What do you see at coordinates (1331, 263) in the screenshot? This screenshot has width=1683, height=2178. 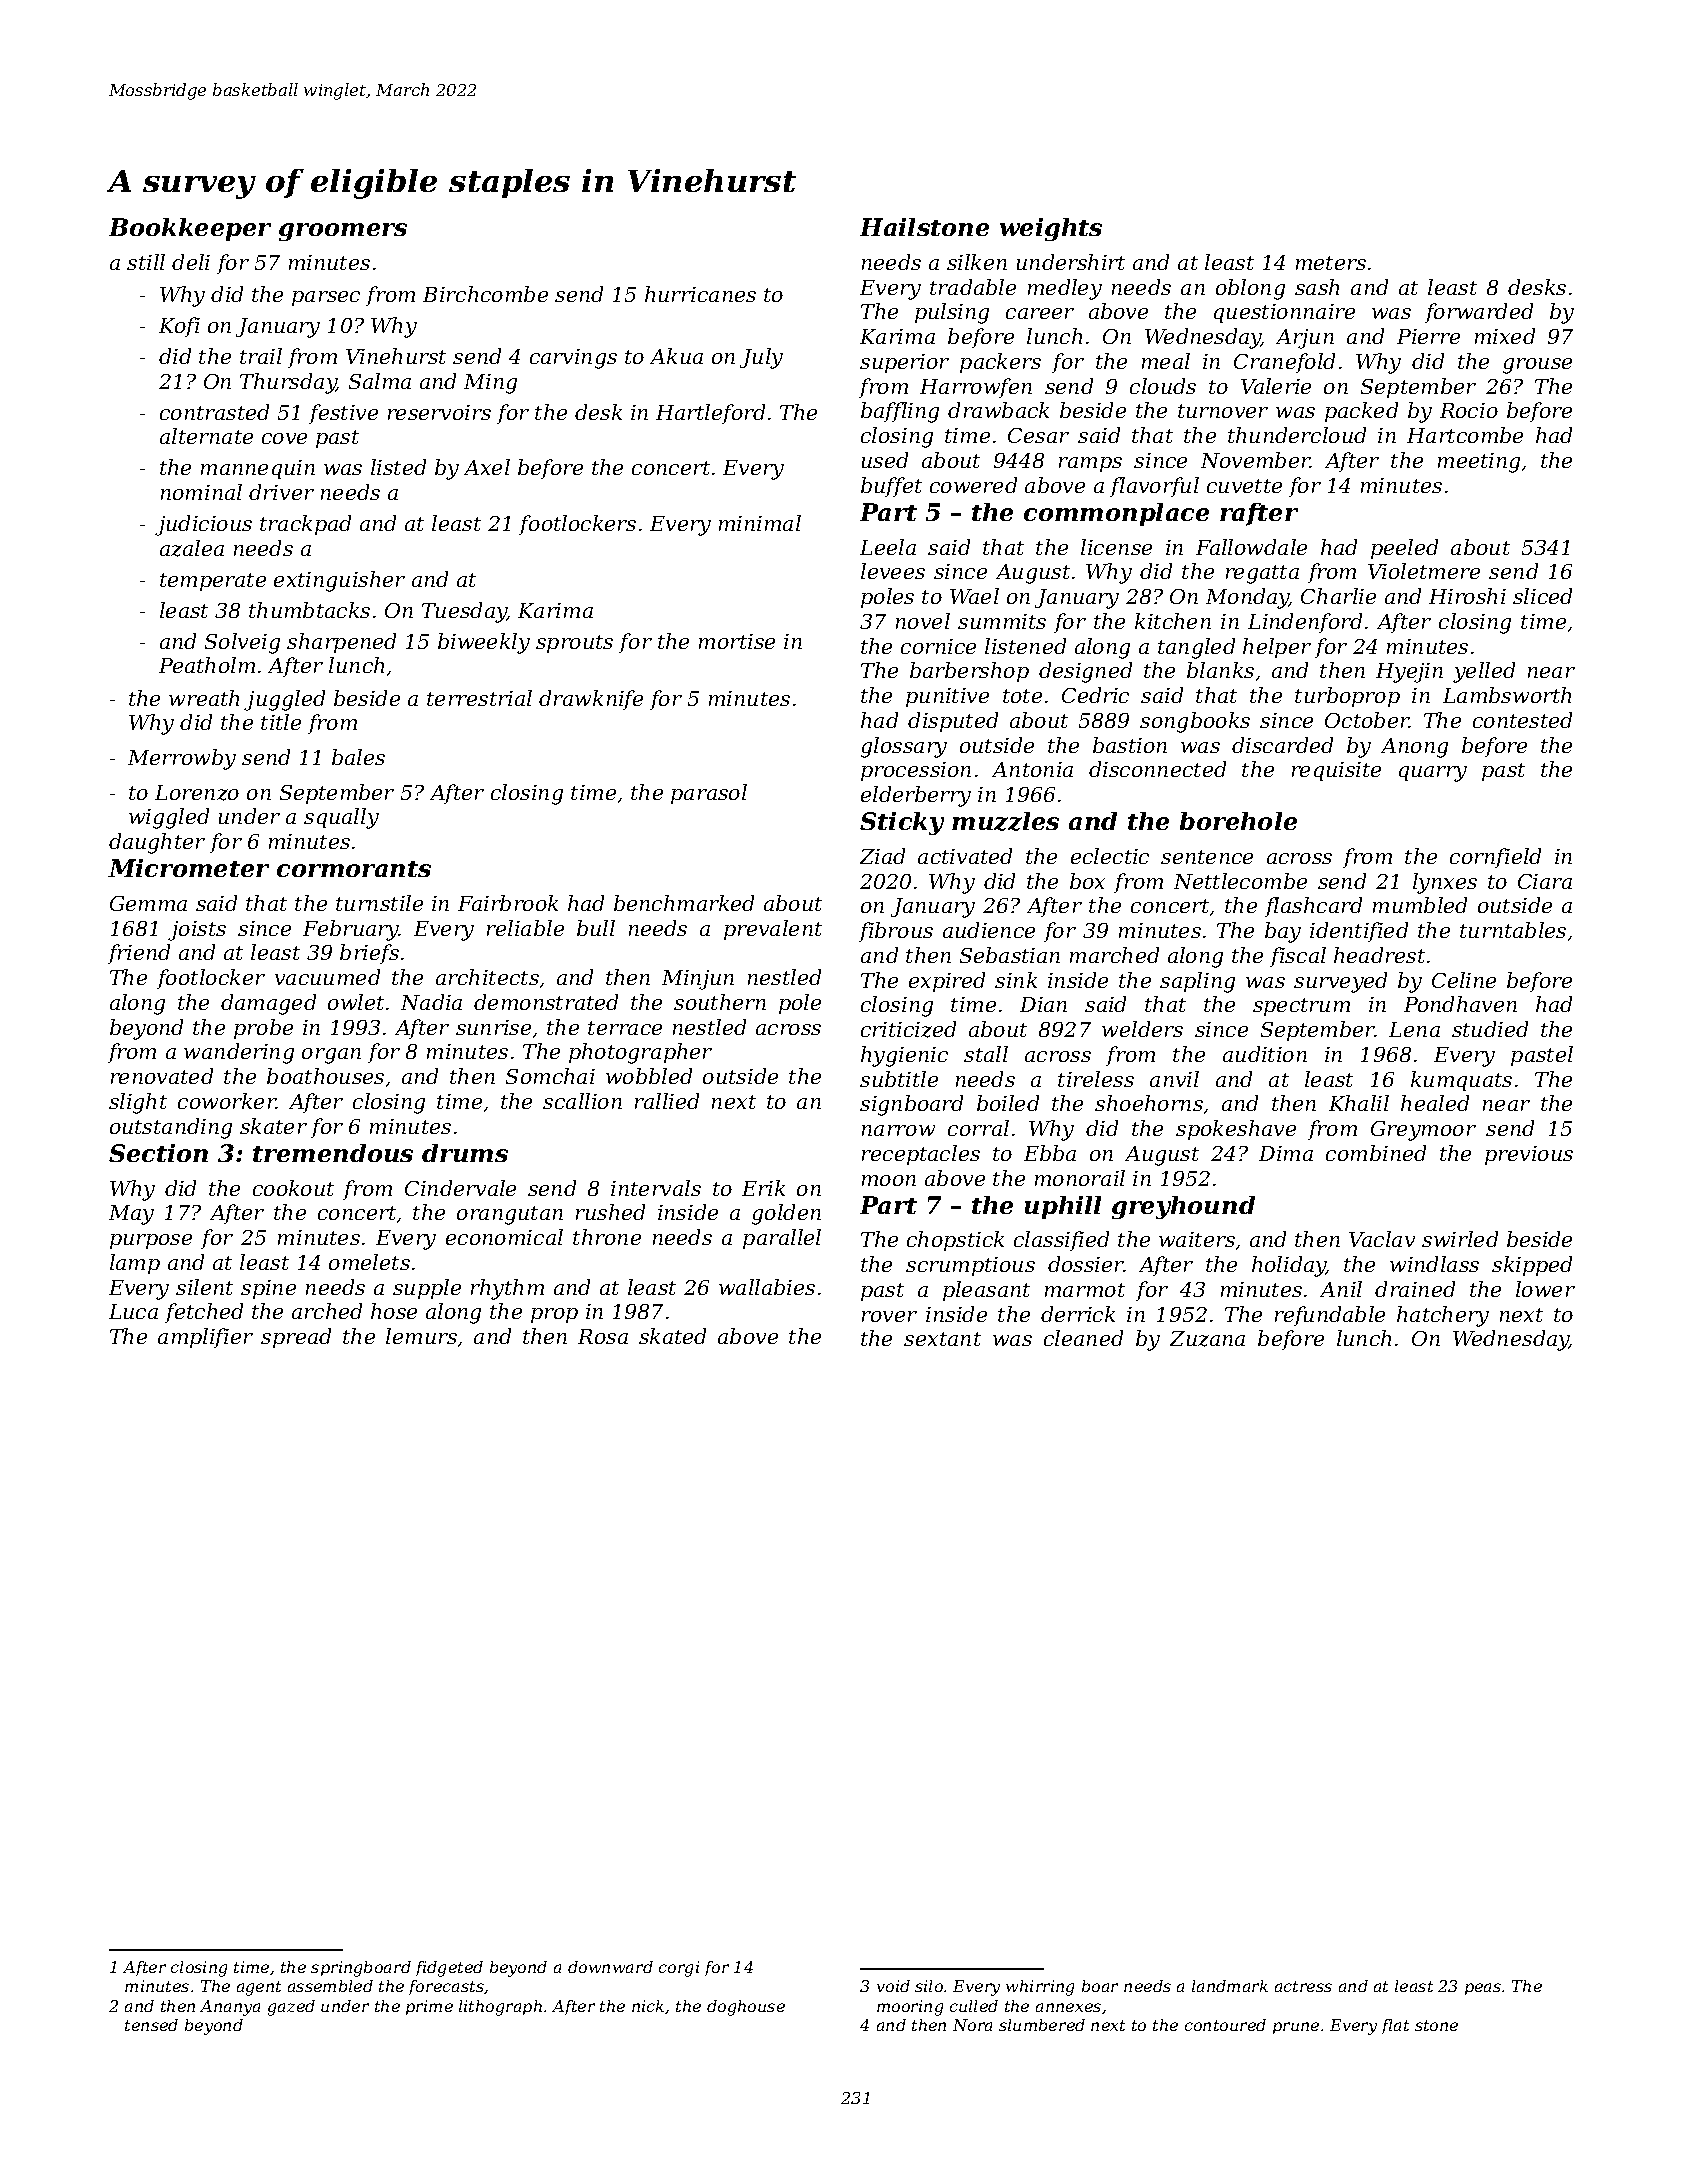 I see `meters` at bounding box center [1331, 263].
